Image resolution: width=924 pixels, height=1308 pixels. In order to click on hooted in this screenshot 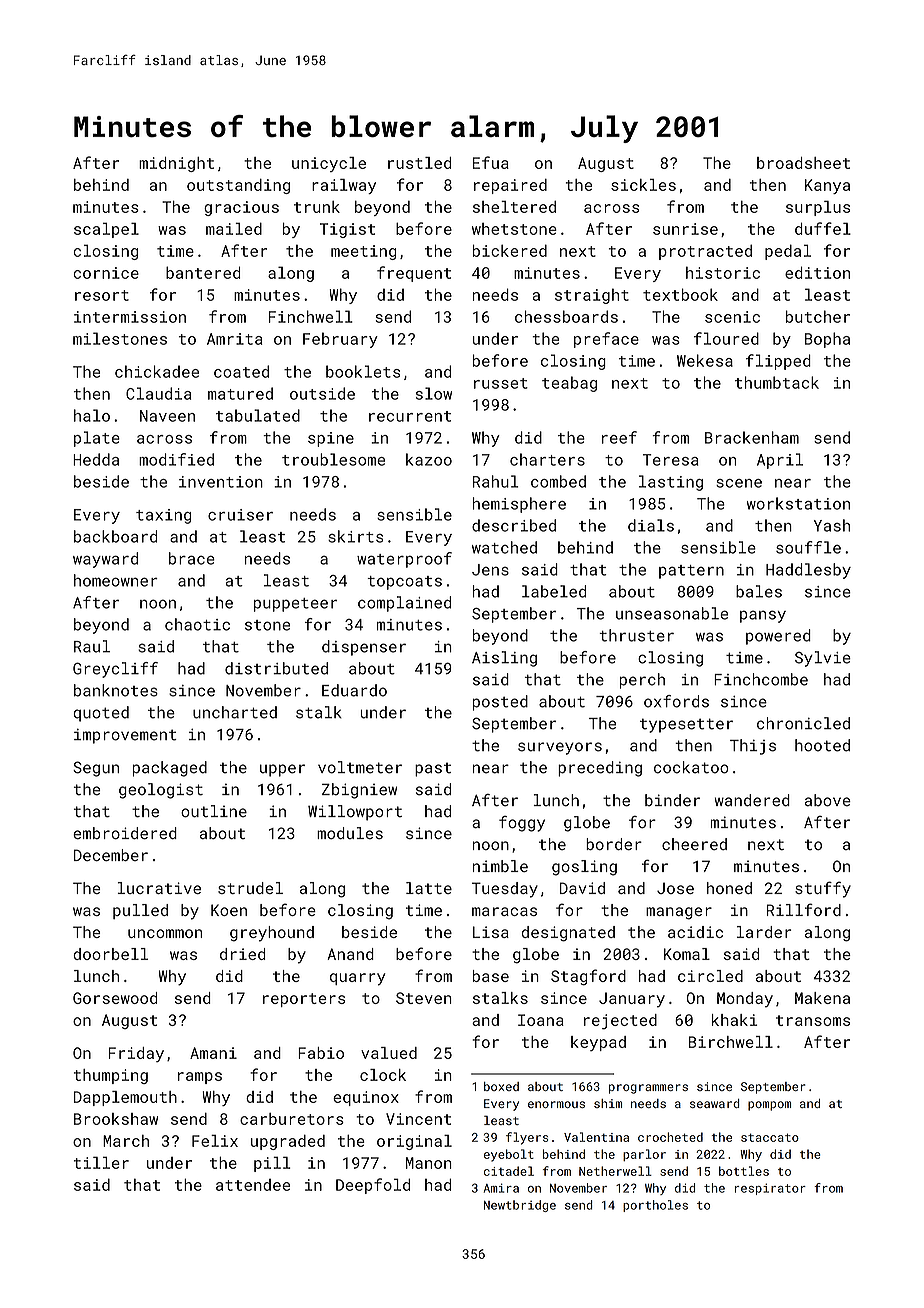, I will do `click(822, 745)`.
